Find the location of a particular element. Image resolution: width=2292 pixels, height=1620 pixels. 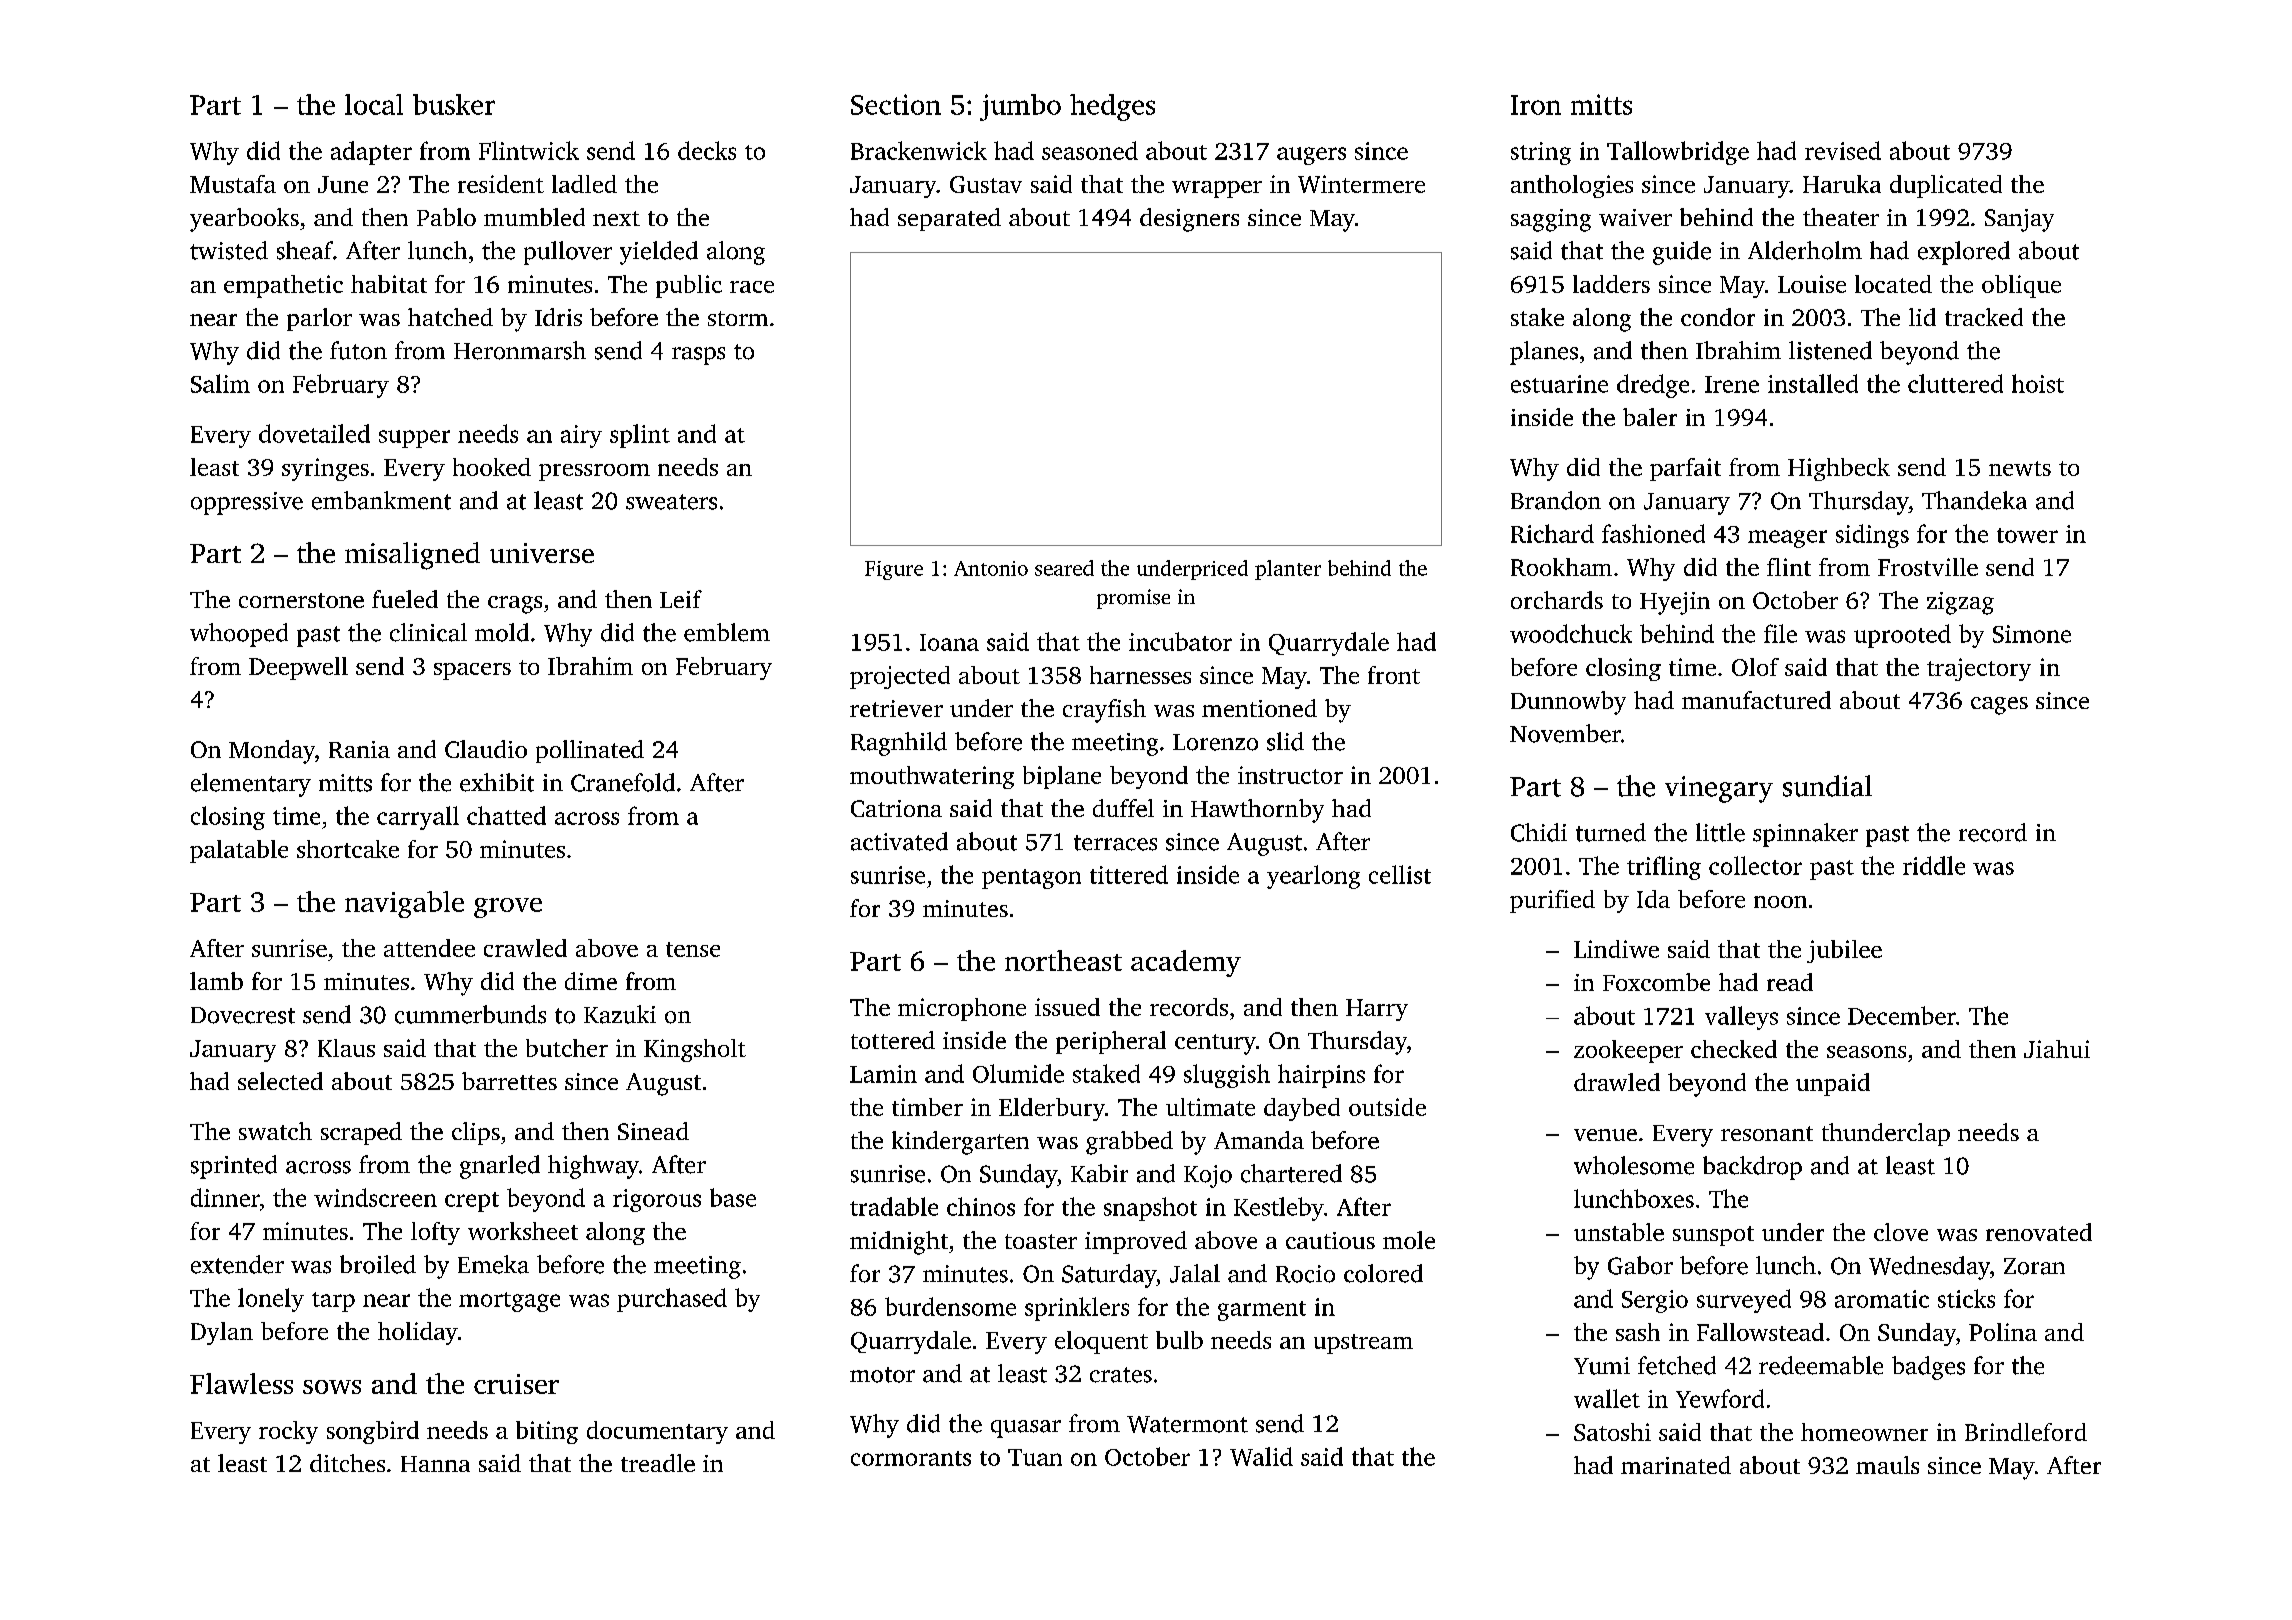

spacers is located at coordinates (472, 671).
